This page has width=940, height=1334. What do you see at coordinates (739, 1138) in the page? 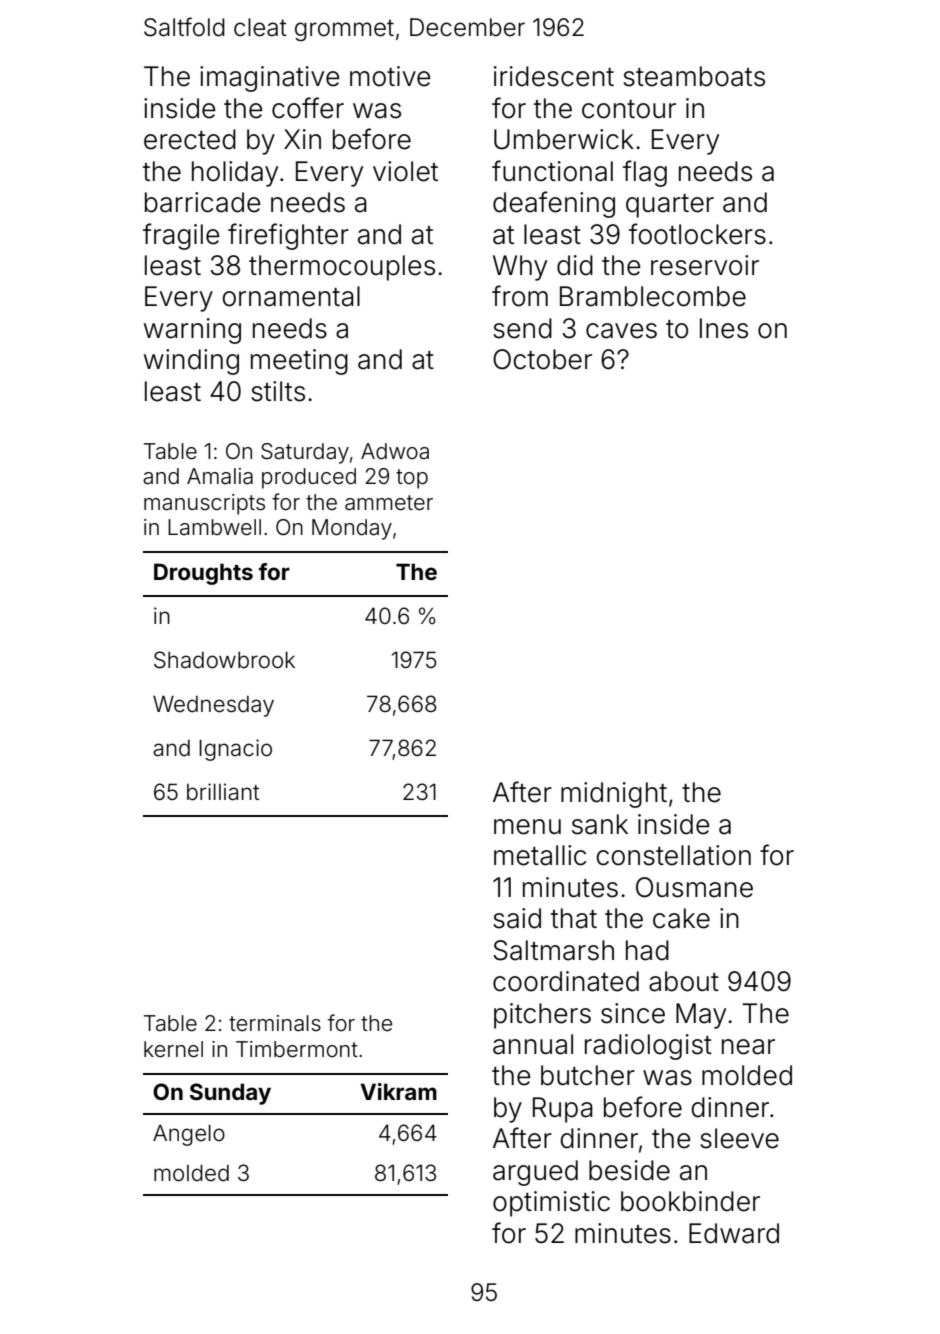
I see `sleeve` at bounding box center [739, 1138].
